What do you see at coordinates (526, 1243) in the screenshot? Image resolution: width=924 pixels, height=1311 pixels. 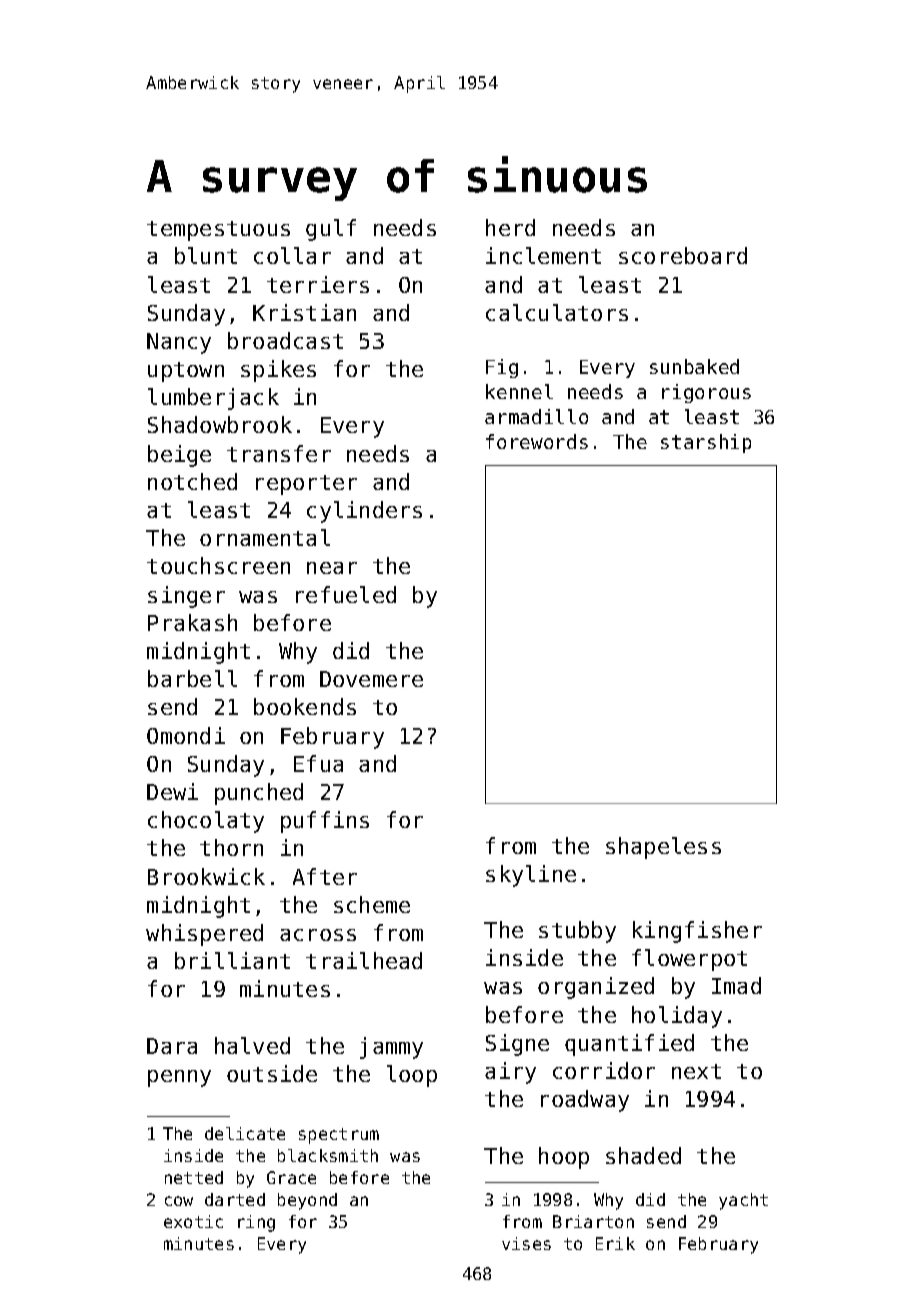 I see `vises` at bounding box center [526, 1243].
